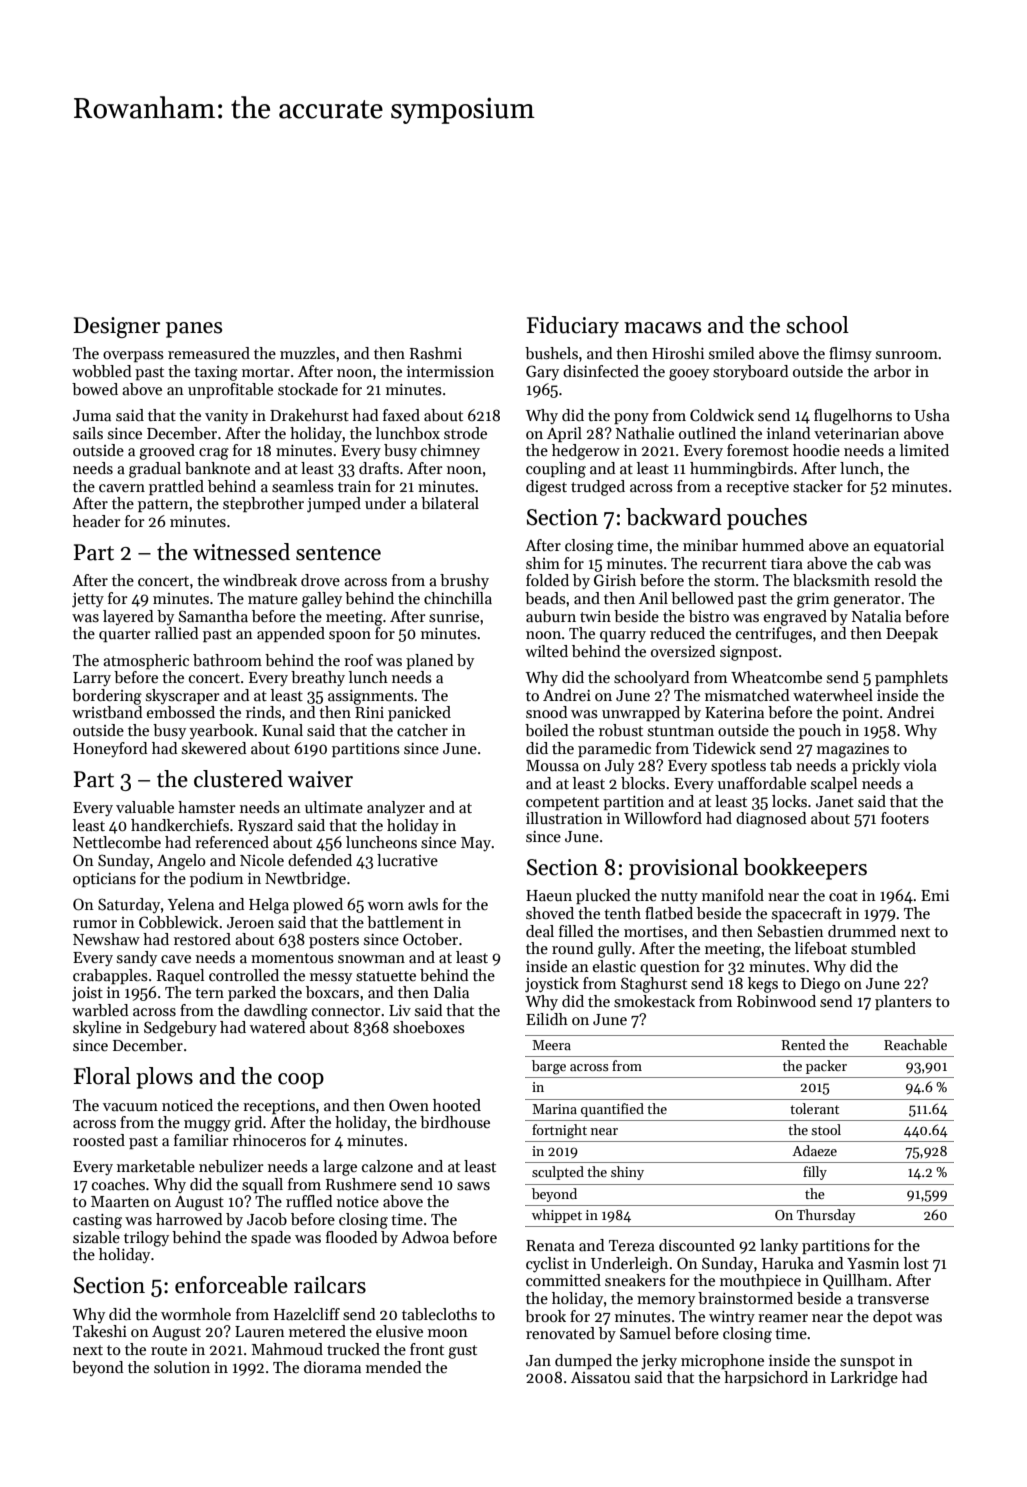  I want to click on rhinoceros, so click(269, 1140).
